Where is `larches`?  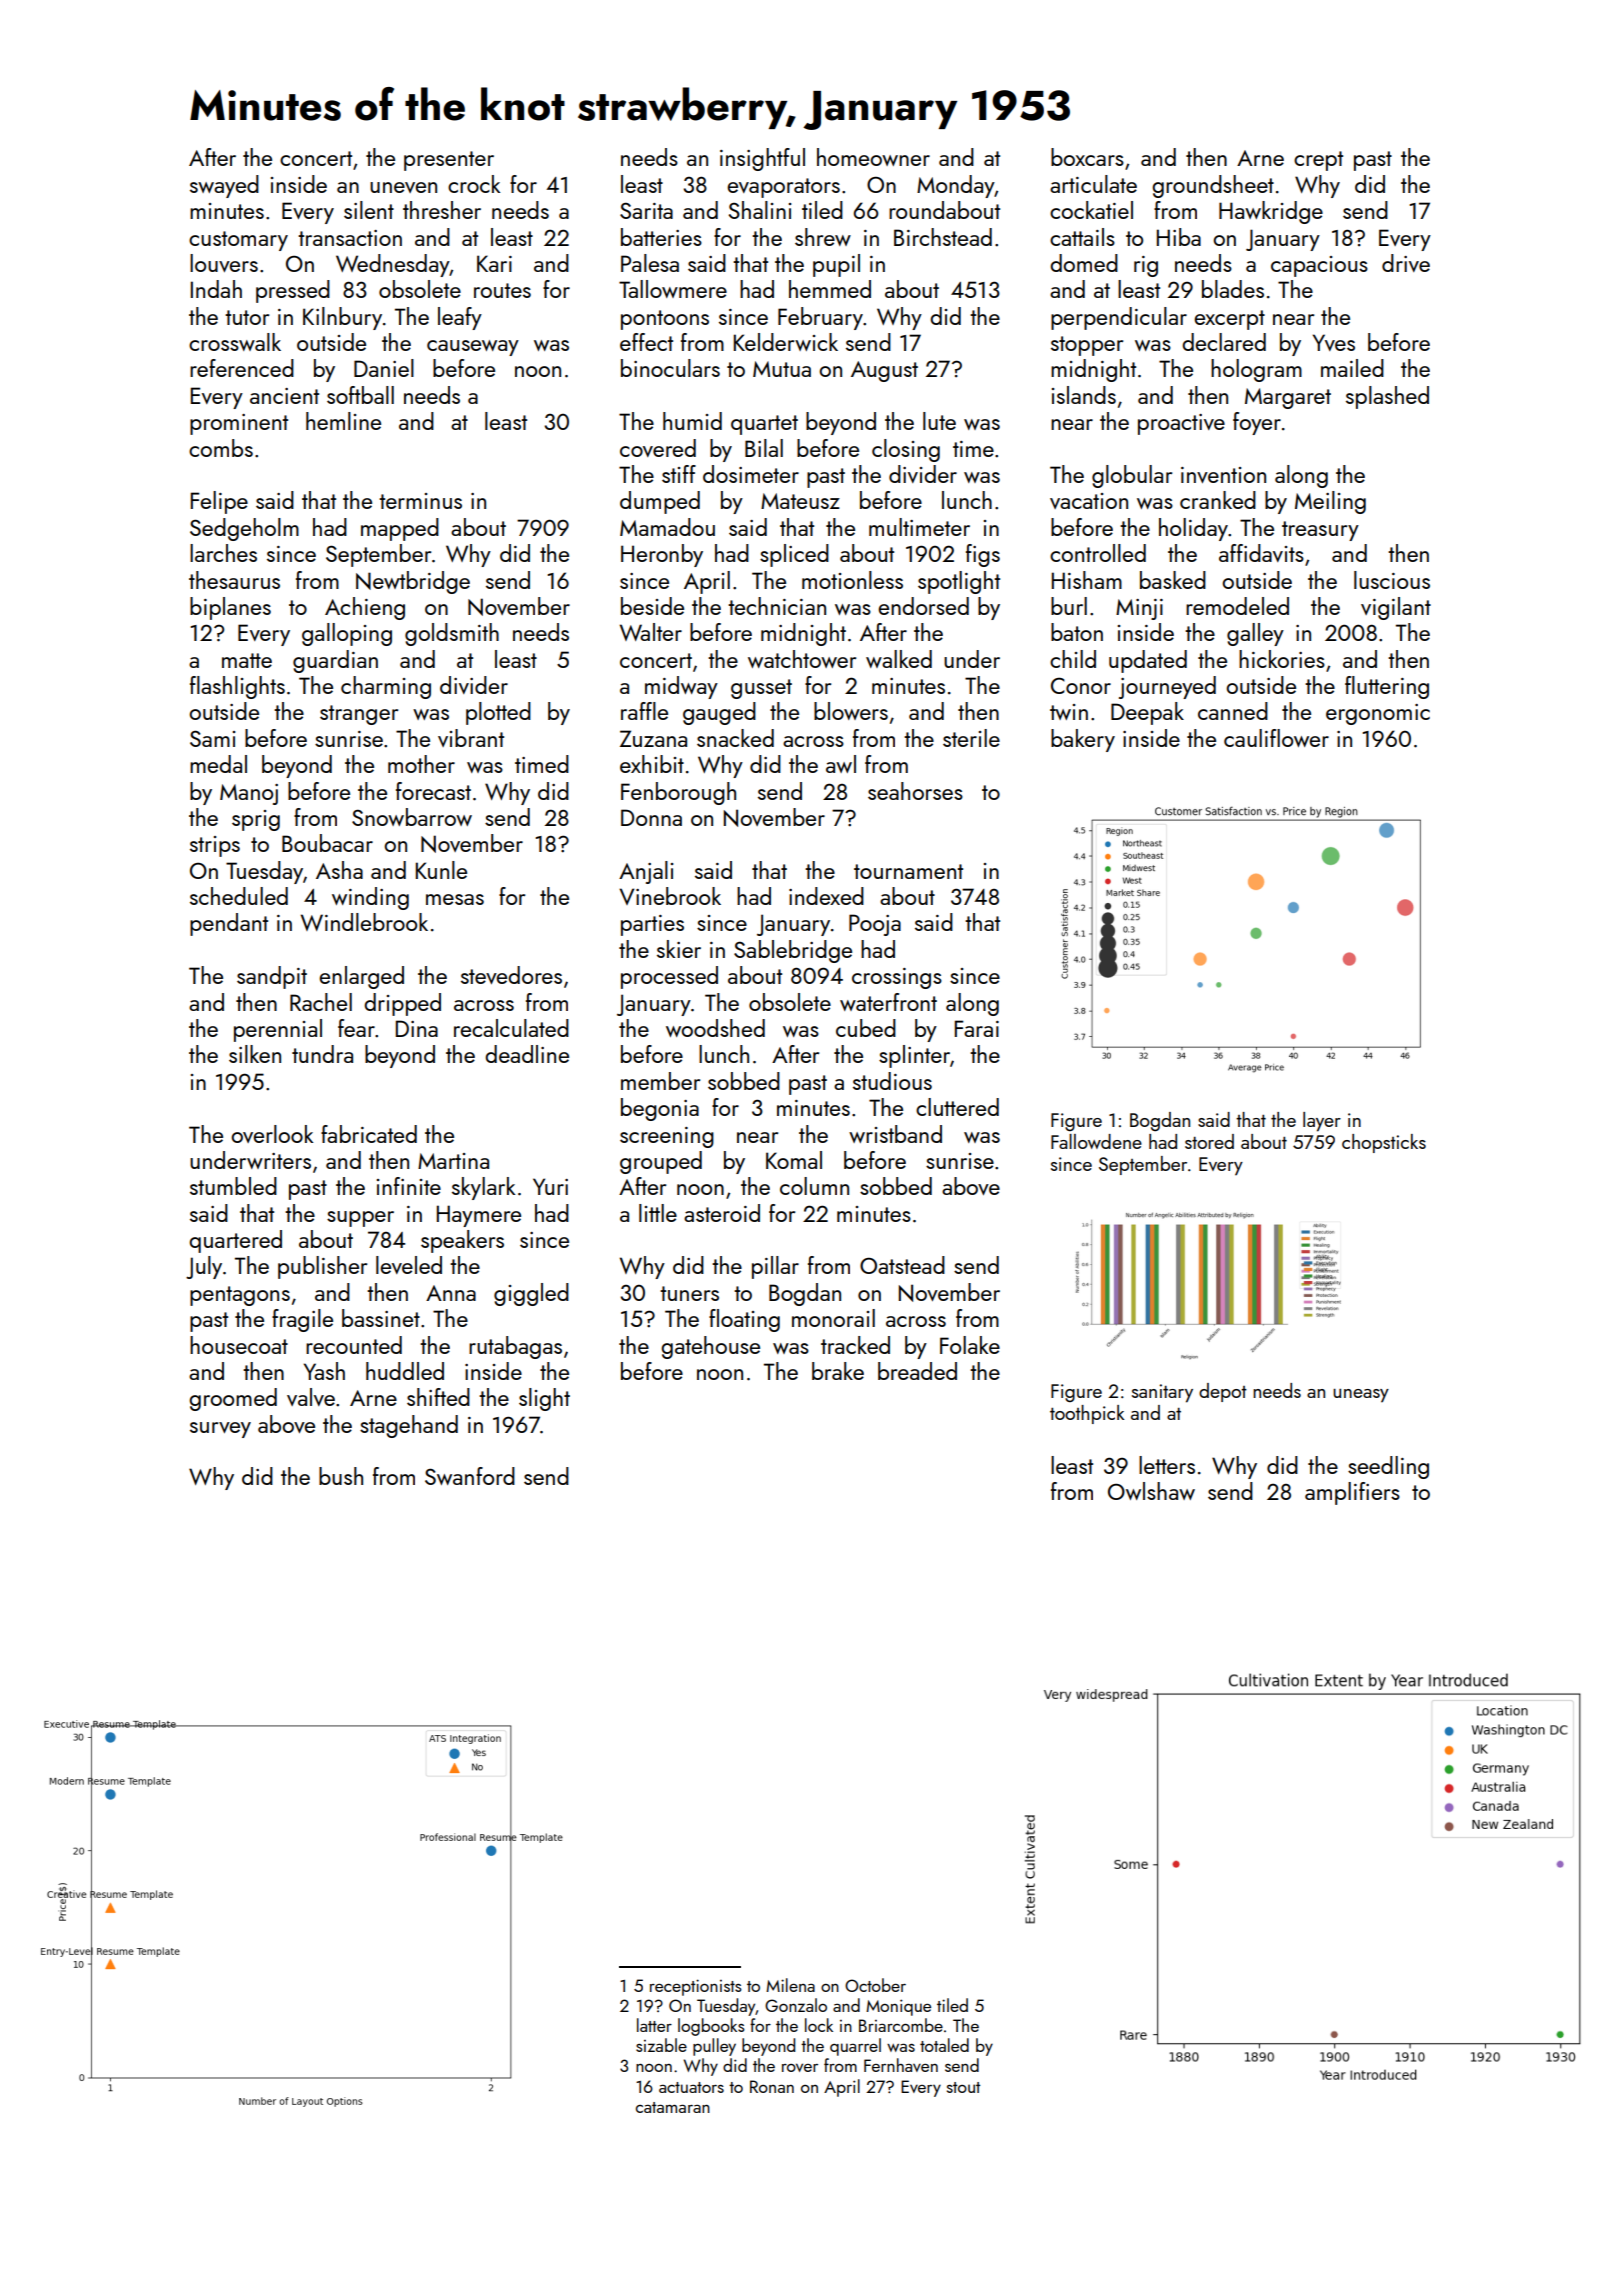
larches is located at coordinates (223, 553).
